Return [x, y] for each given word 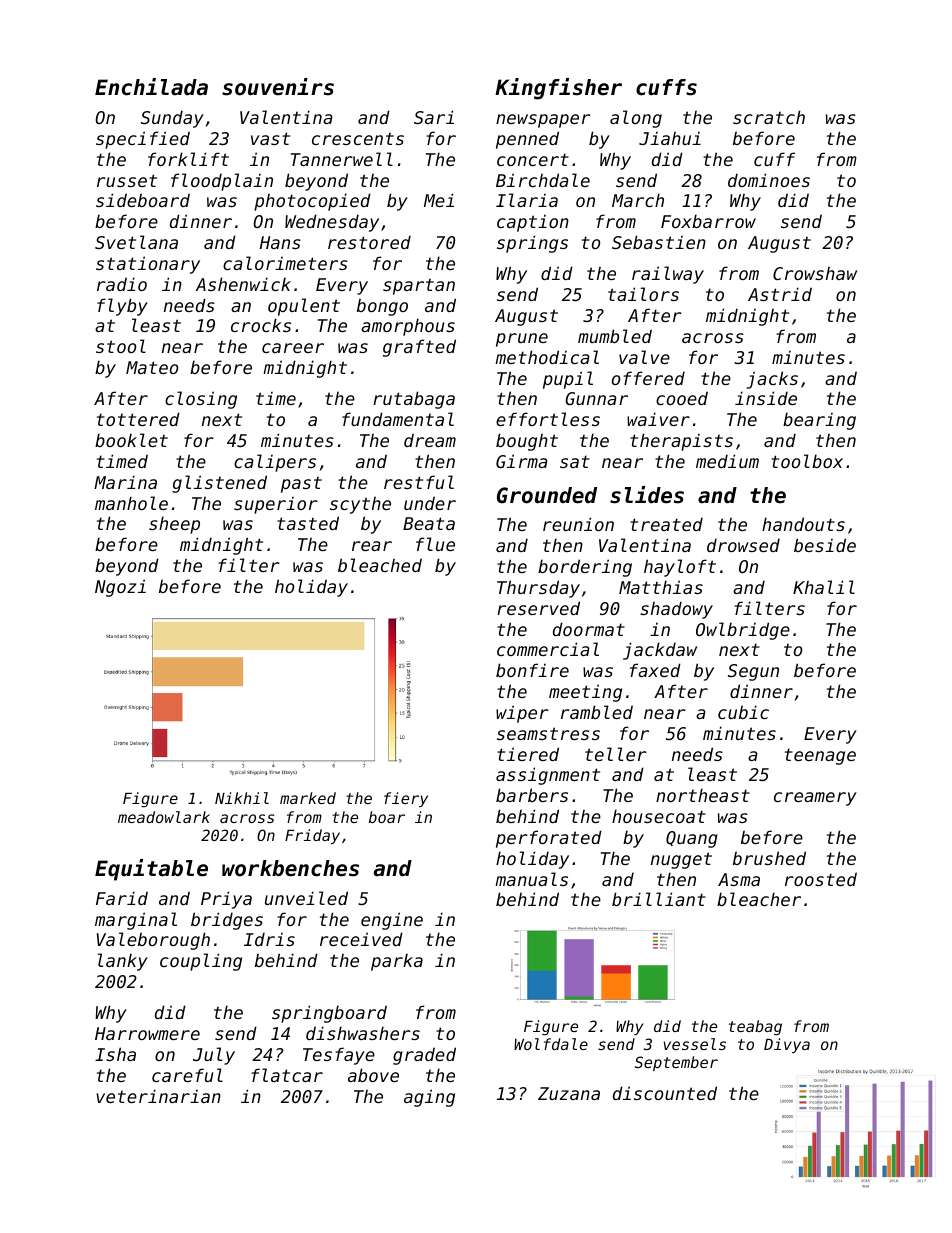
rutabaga [414, 400]
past [301, 485]
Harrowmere [147, 1033]
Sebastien [659, 242]
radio [122, 284]
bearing [819, 421]
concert [533, 159]
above [373, 1075]
